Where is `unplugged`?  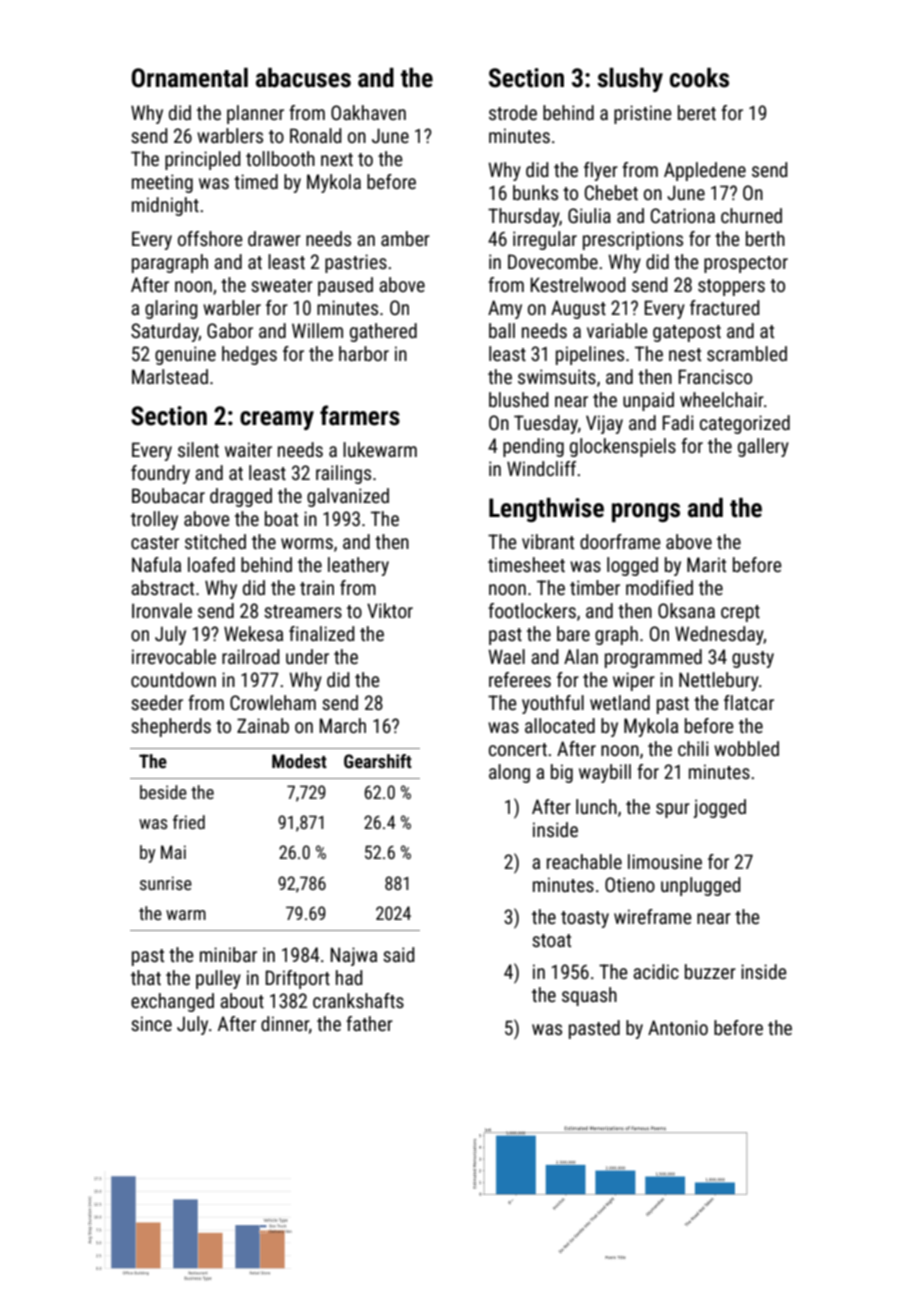 unplugged is located at coordinates (701, 886).
